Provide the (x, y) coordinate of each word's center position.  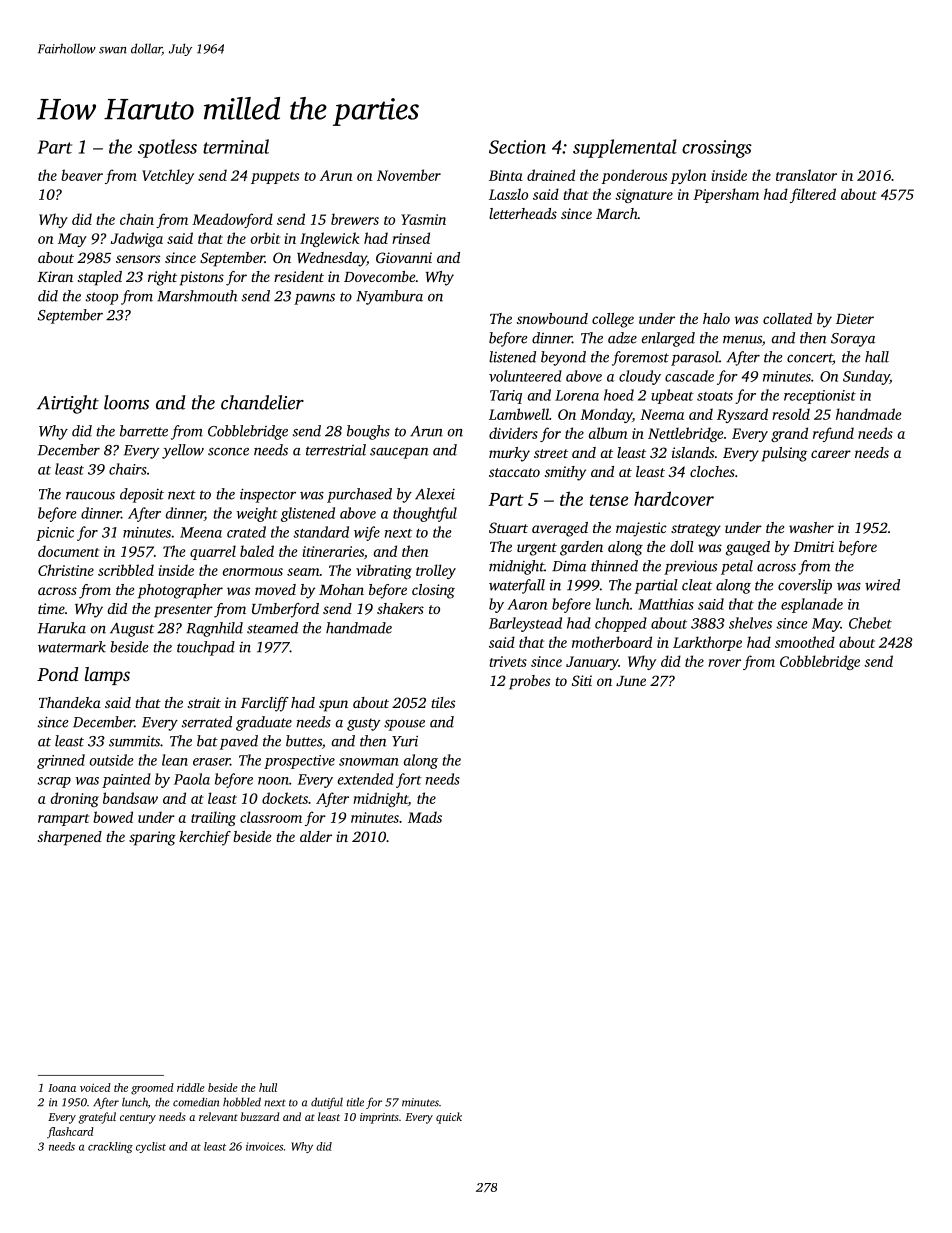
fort (409, 780)
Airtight (68, 404)
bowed (113, 817)
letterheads (523, 213)
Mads (425, 817)
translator (806, 175)
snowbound (552, 318)
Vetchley (168, 176)
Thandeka (70, 702)
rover (724, 663)
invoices (264, 1146)
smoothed (805, 642)
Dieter (855, 318)
